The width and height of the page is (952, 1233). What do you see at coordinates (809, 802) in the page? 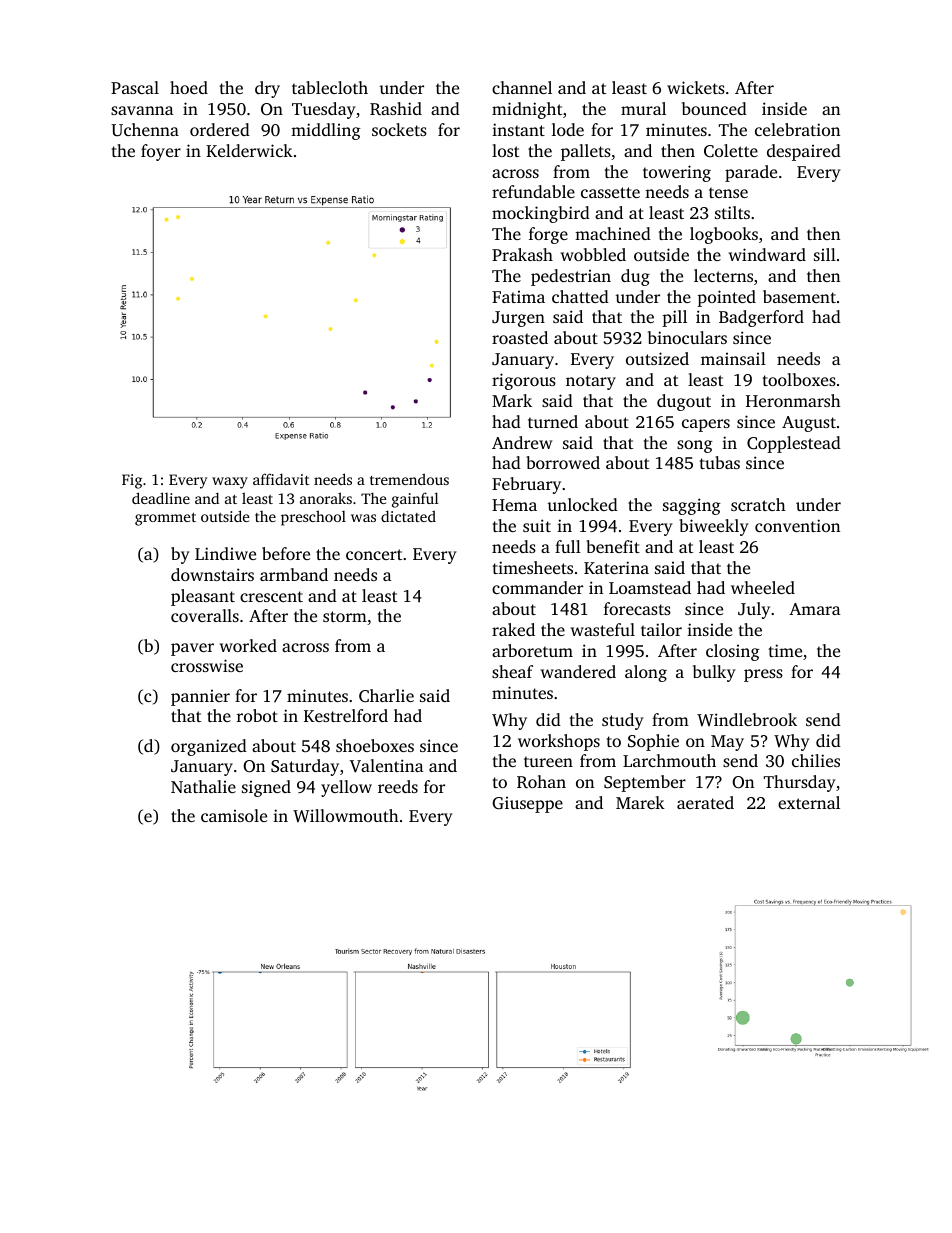
I see `external` at bounding box center [809, 802].
